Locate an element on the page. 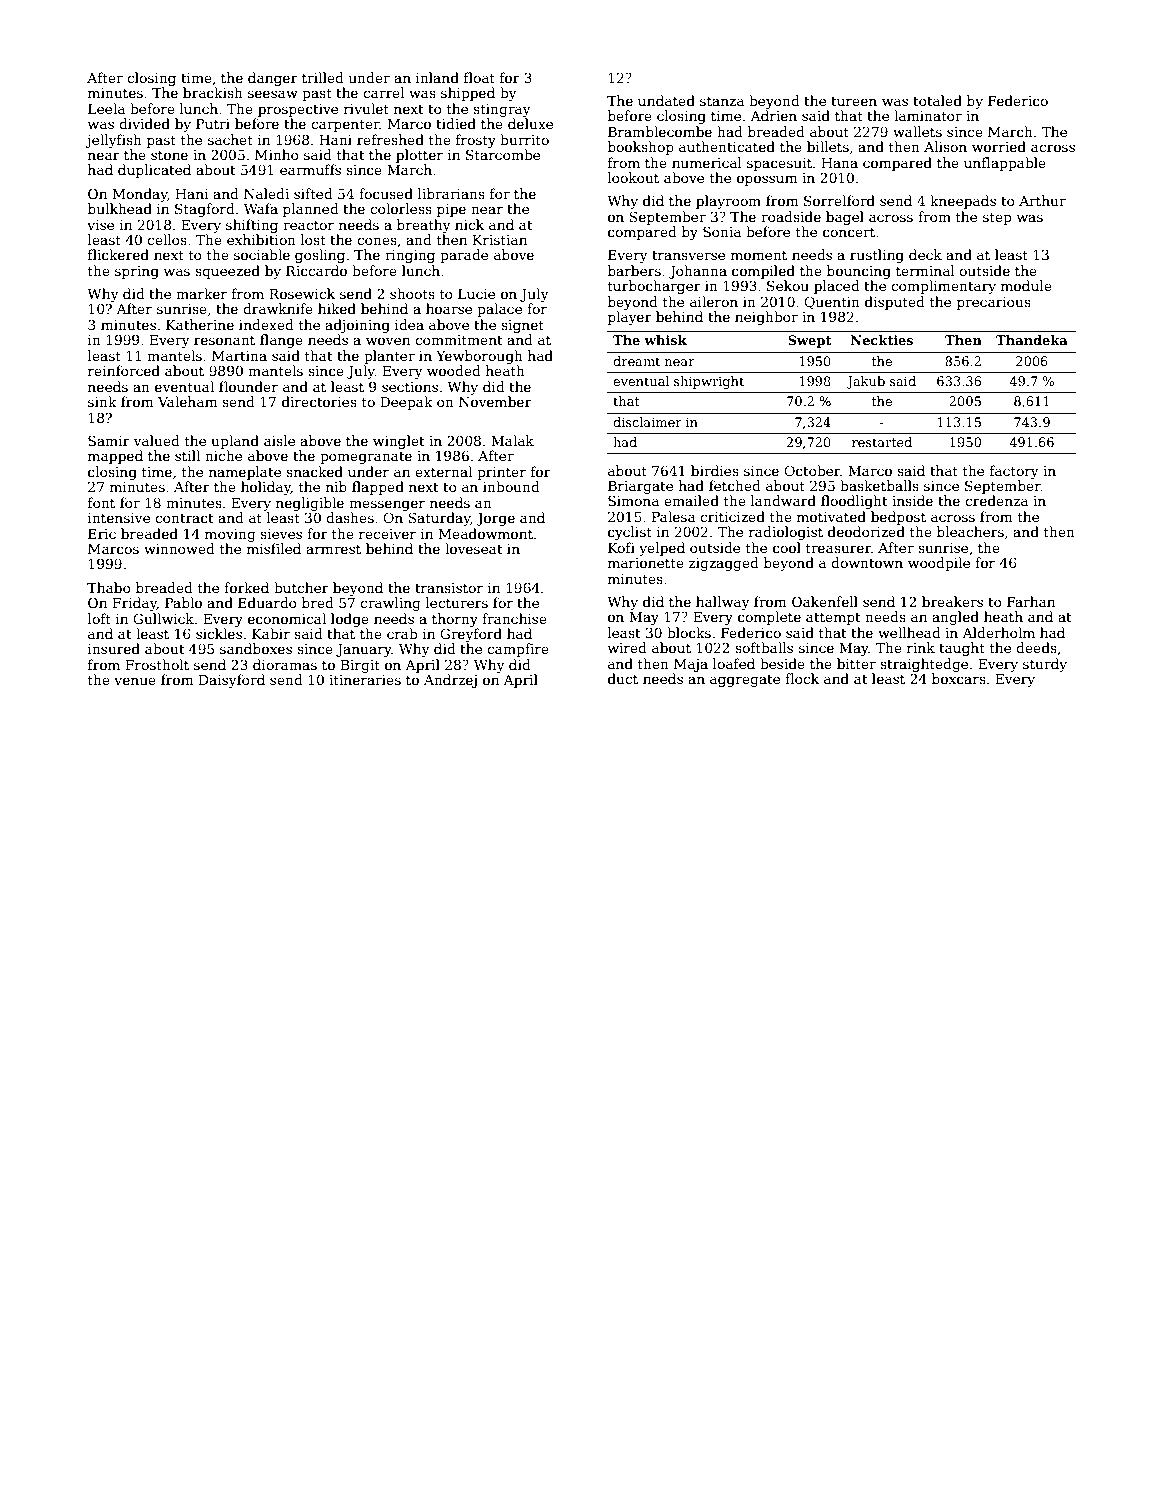 The height and width of the image is (1507, 1164). misfiled is located at coordinates (274, 548).
